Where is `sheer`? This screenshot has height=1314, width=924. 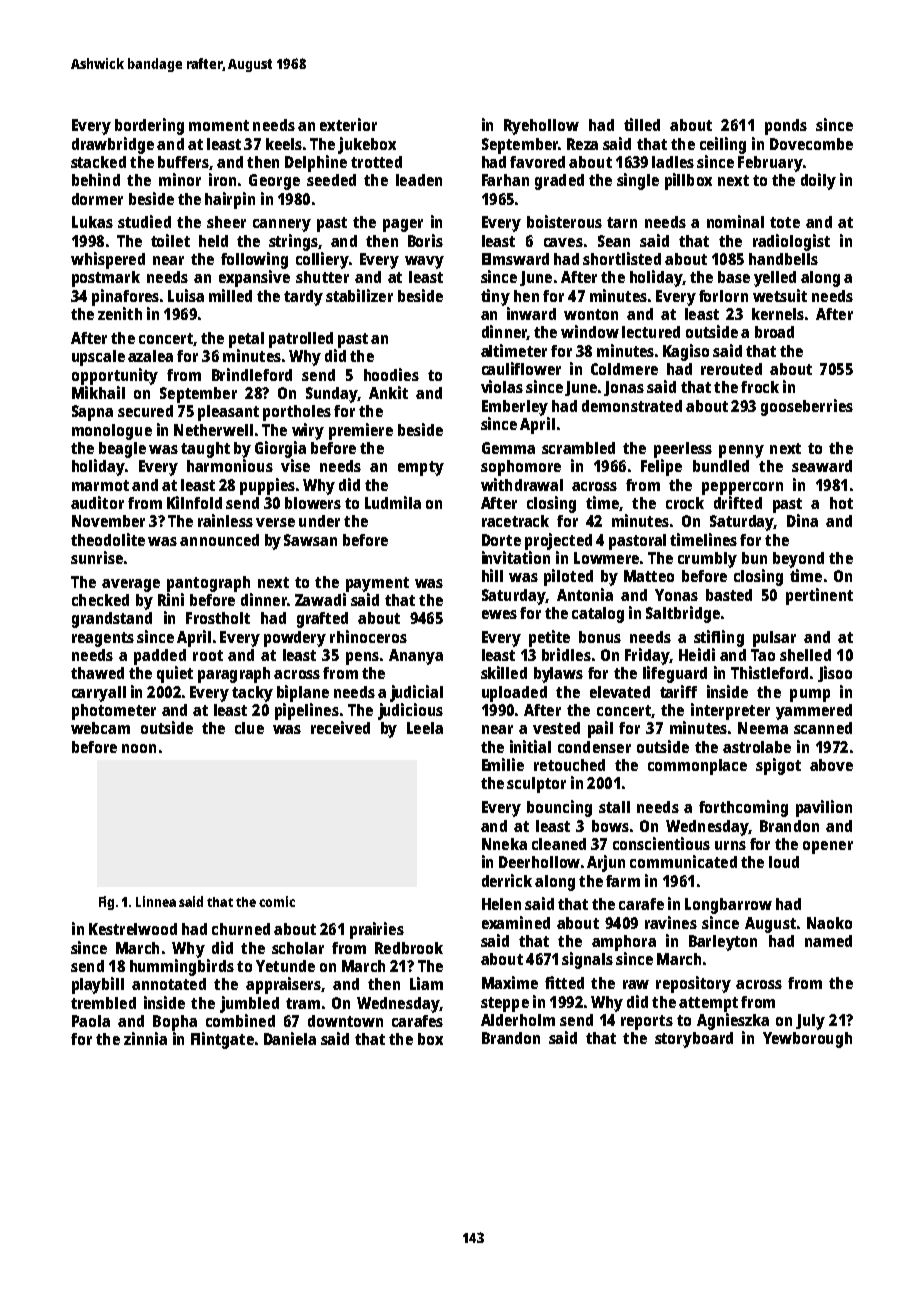
sheer is located at coordinates (226, 222).
